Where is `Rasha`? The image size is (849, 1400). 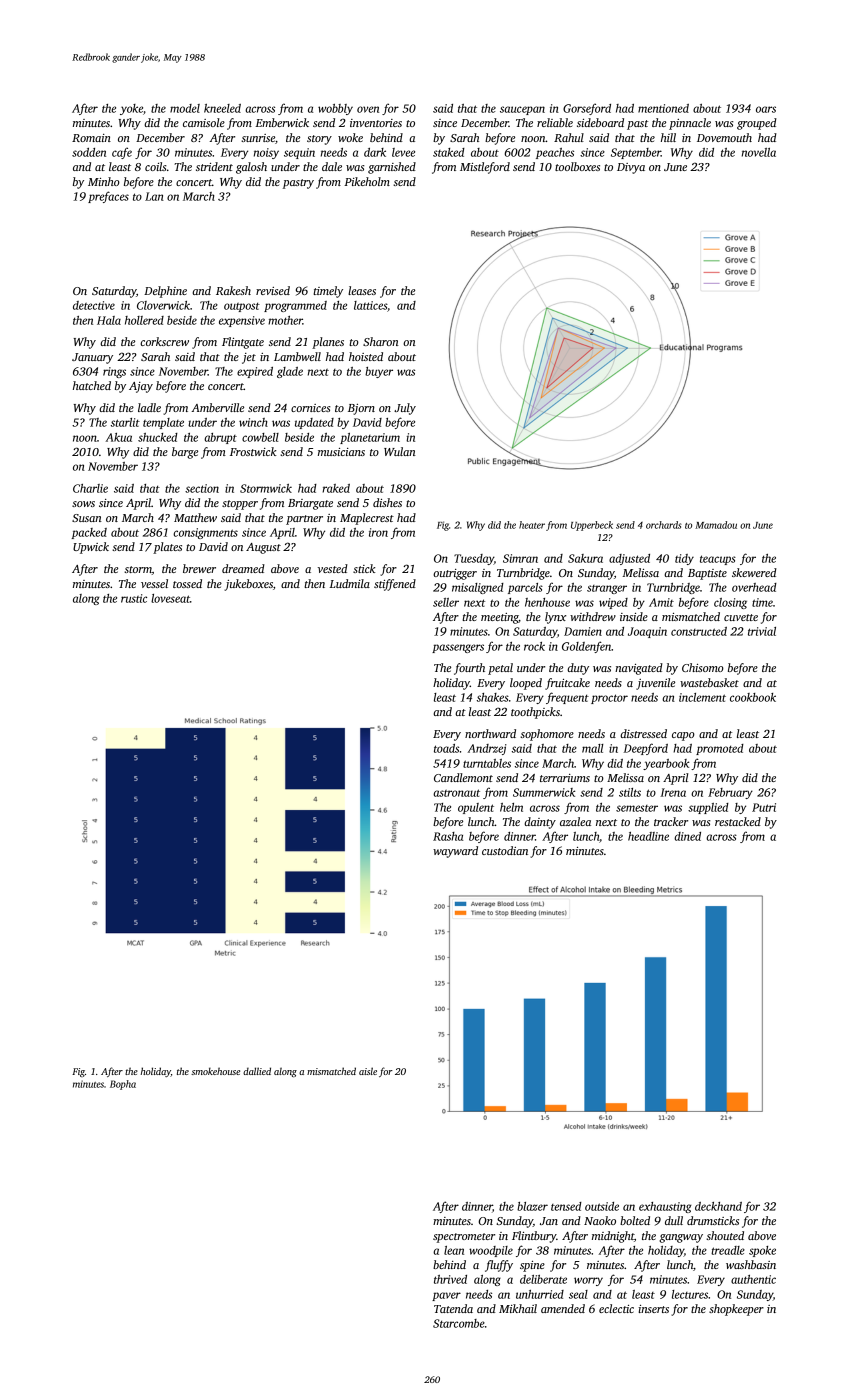 Rasha is located at coordinates (448, 836).
